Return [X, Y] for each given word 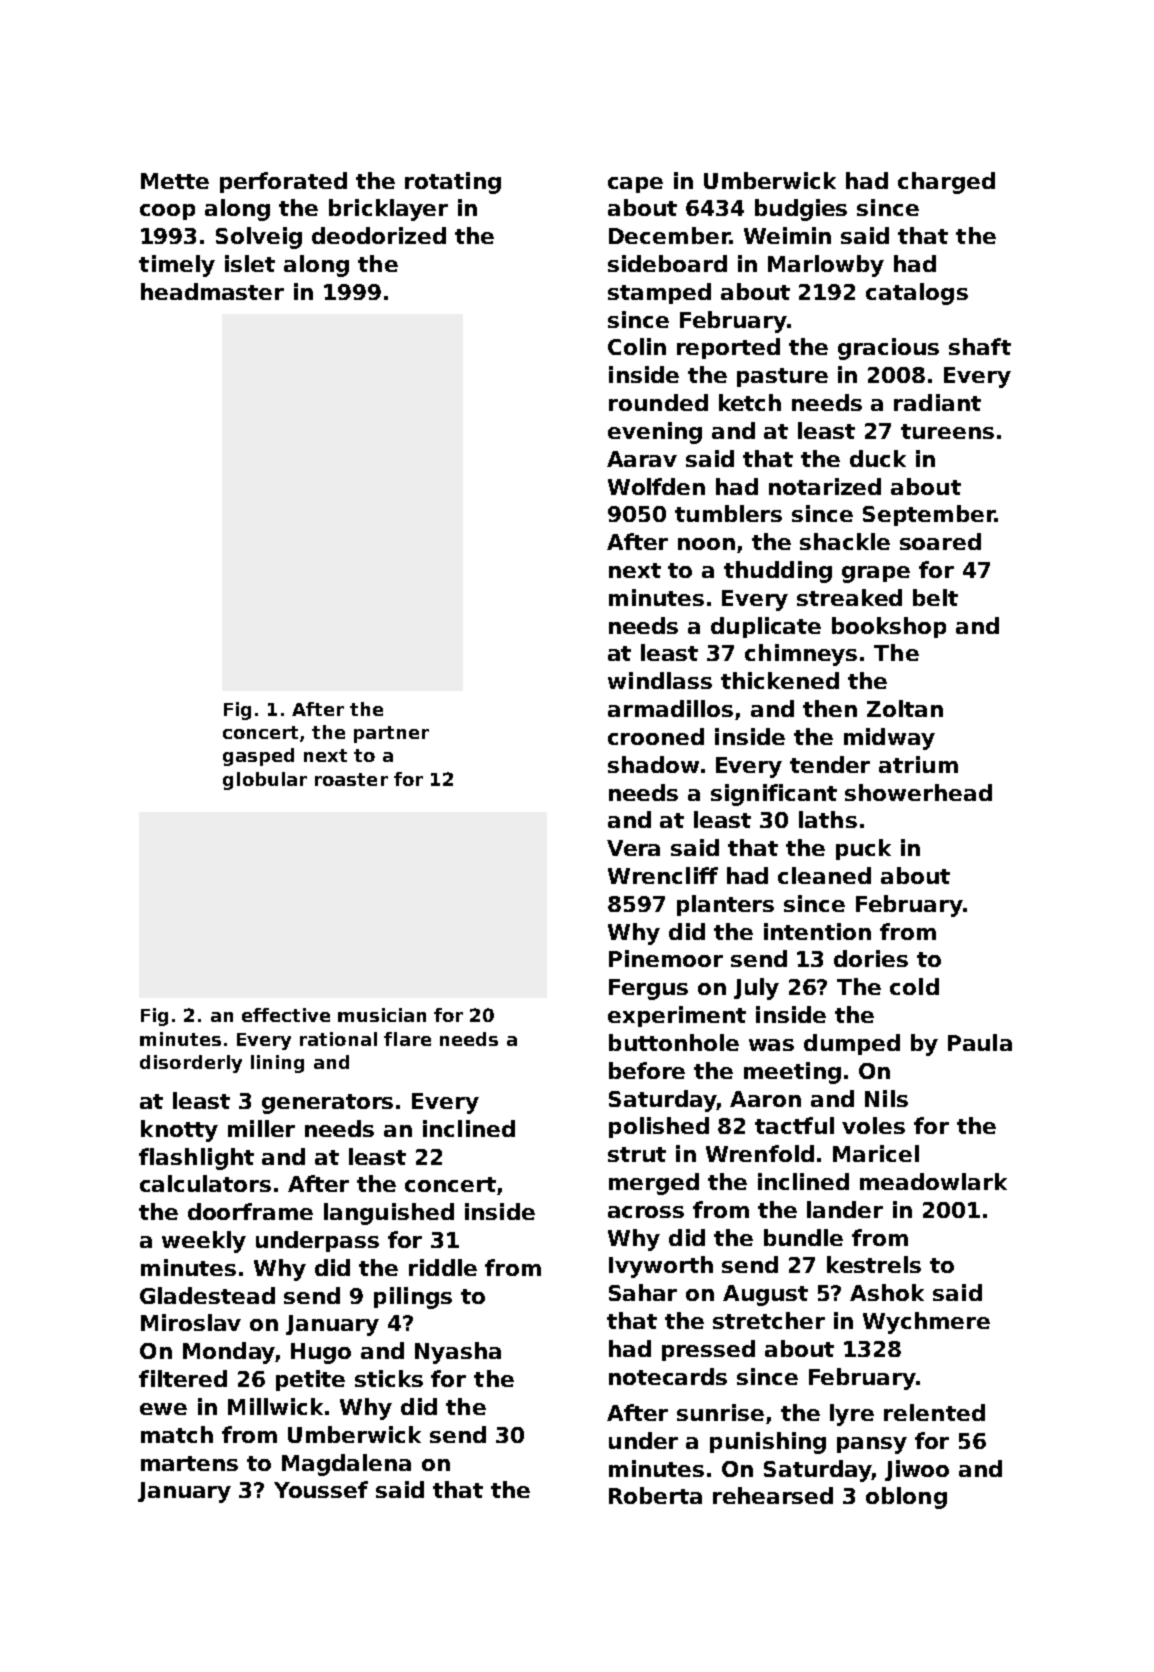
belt [935, 597]
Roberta [655, 1495]
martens [189, 1463]
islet [250, 263]
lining [277, 1064]
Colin [637, 346]
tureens [947, 431]
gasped [258, 757]
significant [774, 795]
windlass [660, 680]
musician [382, 1015]
